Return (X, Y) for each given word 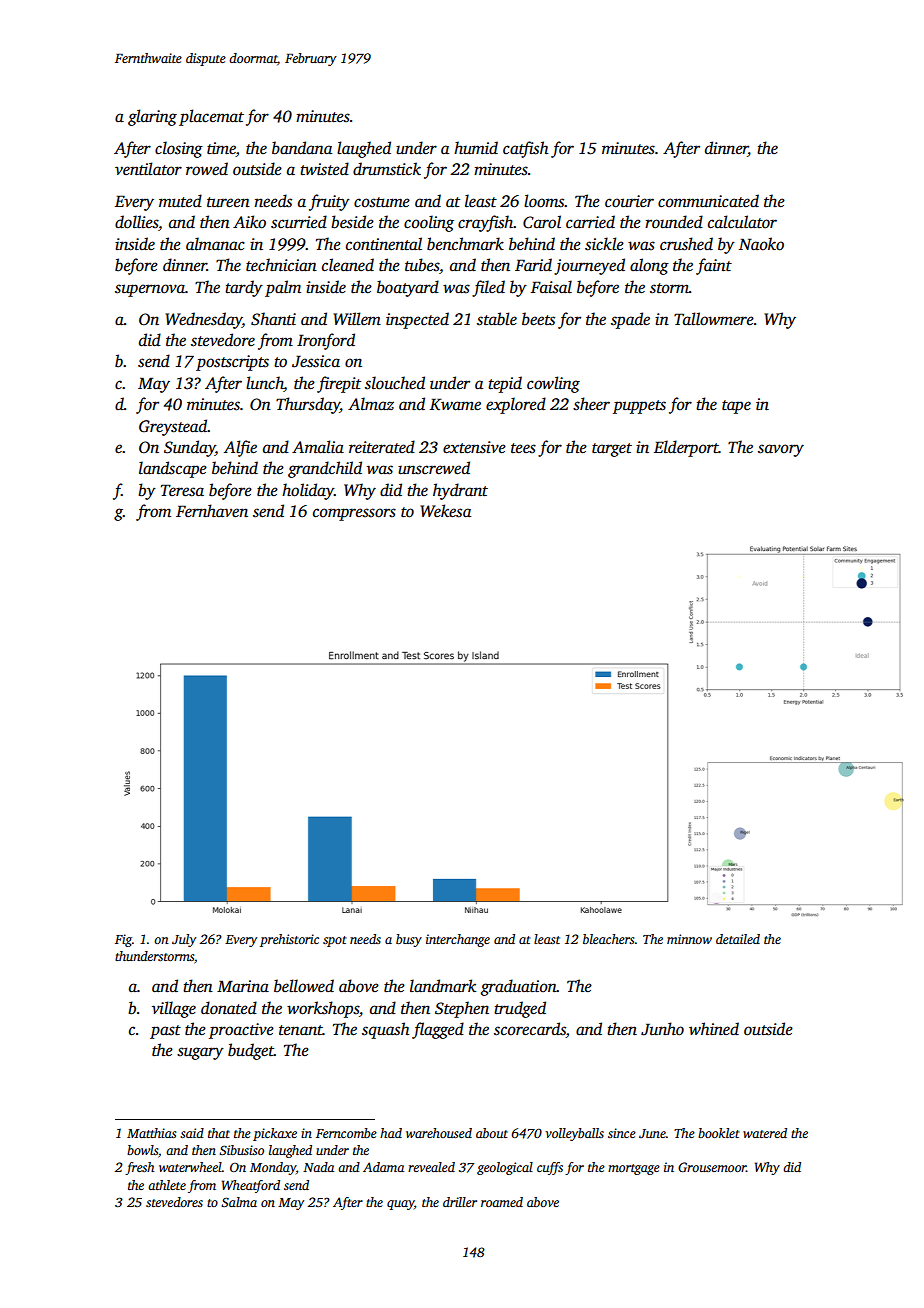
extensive (474, 447)
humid (476, 148)
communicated (708, 201)
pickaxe (275, 1134)
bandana (302, 148)
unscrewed (434, 468)
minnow (689, 939)
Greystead (173, 427)
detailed (738, 939)
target (612, 450)
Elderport (686, 448)
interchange (458, 940)
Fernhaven (212, 510)
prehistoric (289, 940)
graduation (519, 987)
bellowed (304, 986)
